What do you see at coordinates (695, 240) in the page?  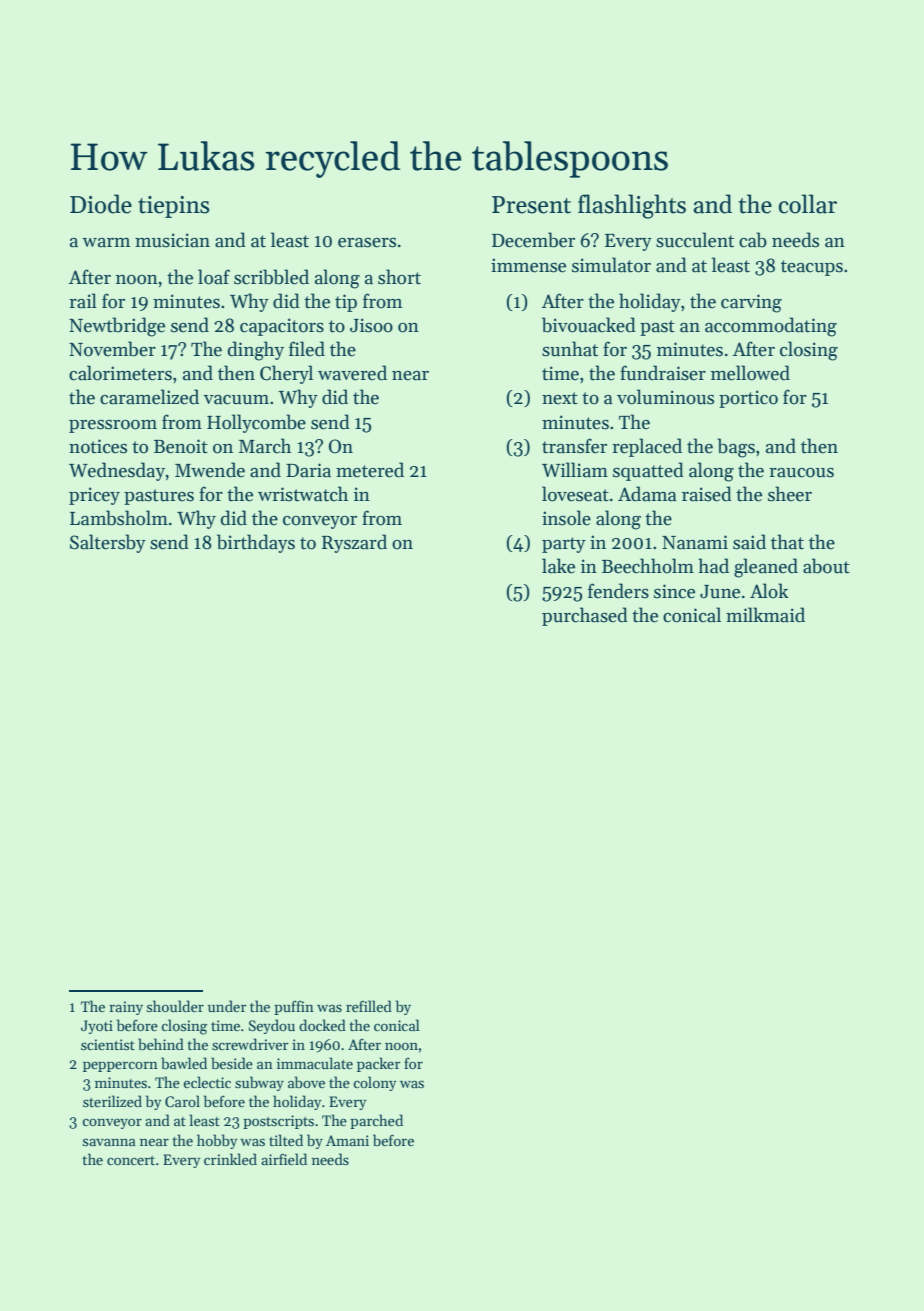 I see `succulent` at bounding box center [695, 240].
